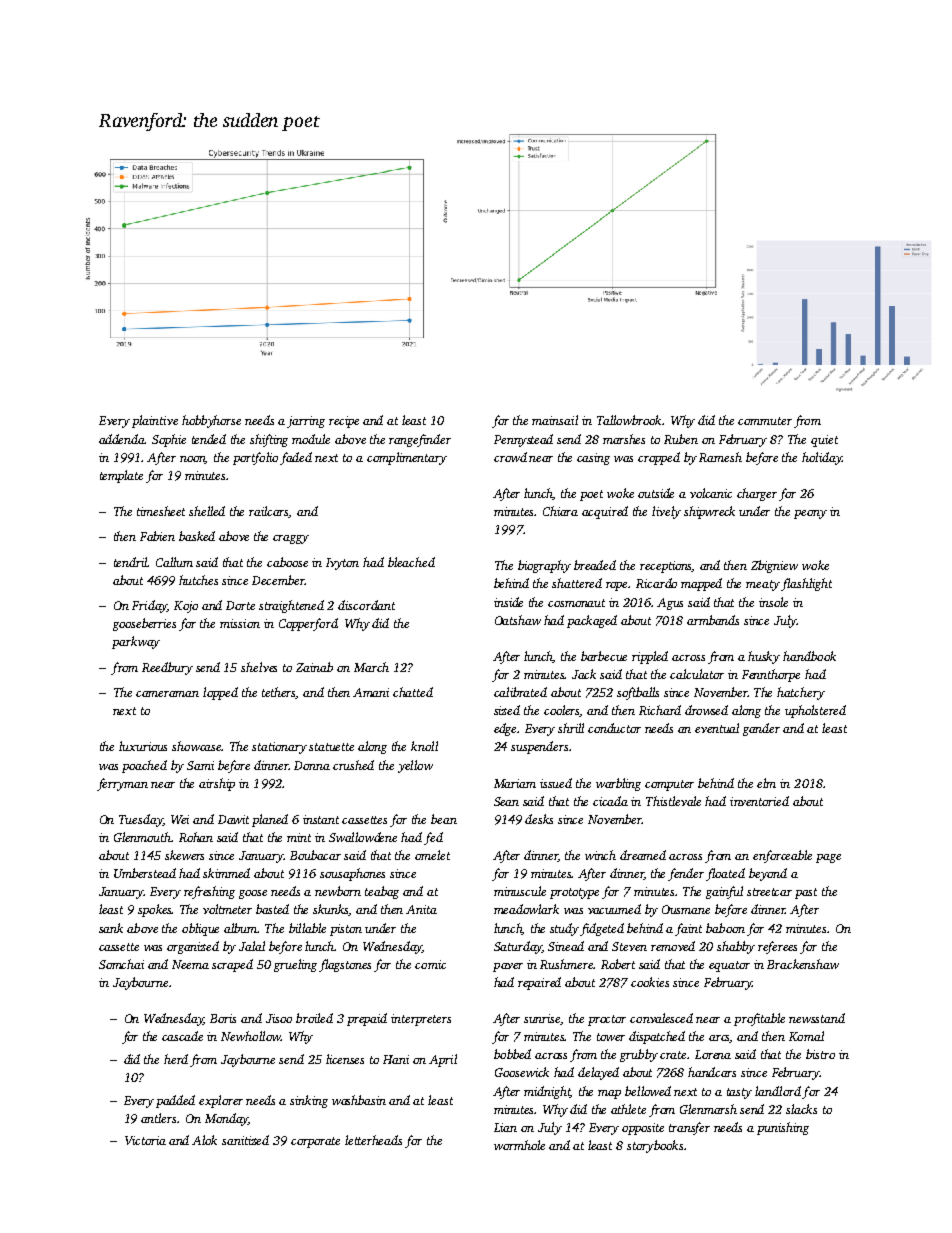 The image size is (952, 1233). Describe the element at coordinates (221, 1101) in the screenshot. I see `explorer` at that location.
